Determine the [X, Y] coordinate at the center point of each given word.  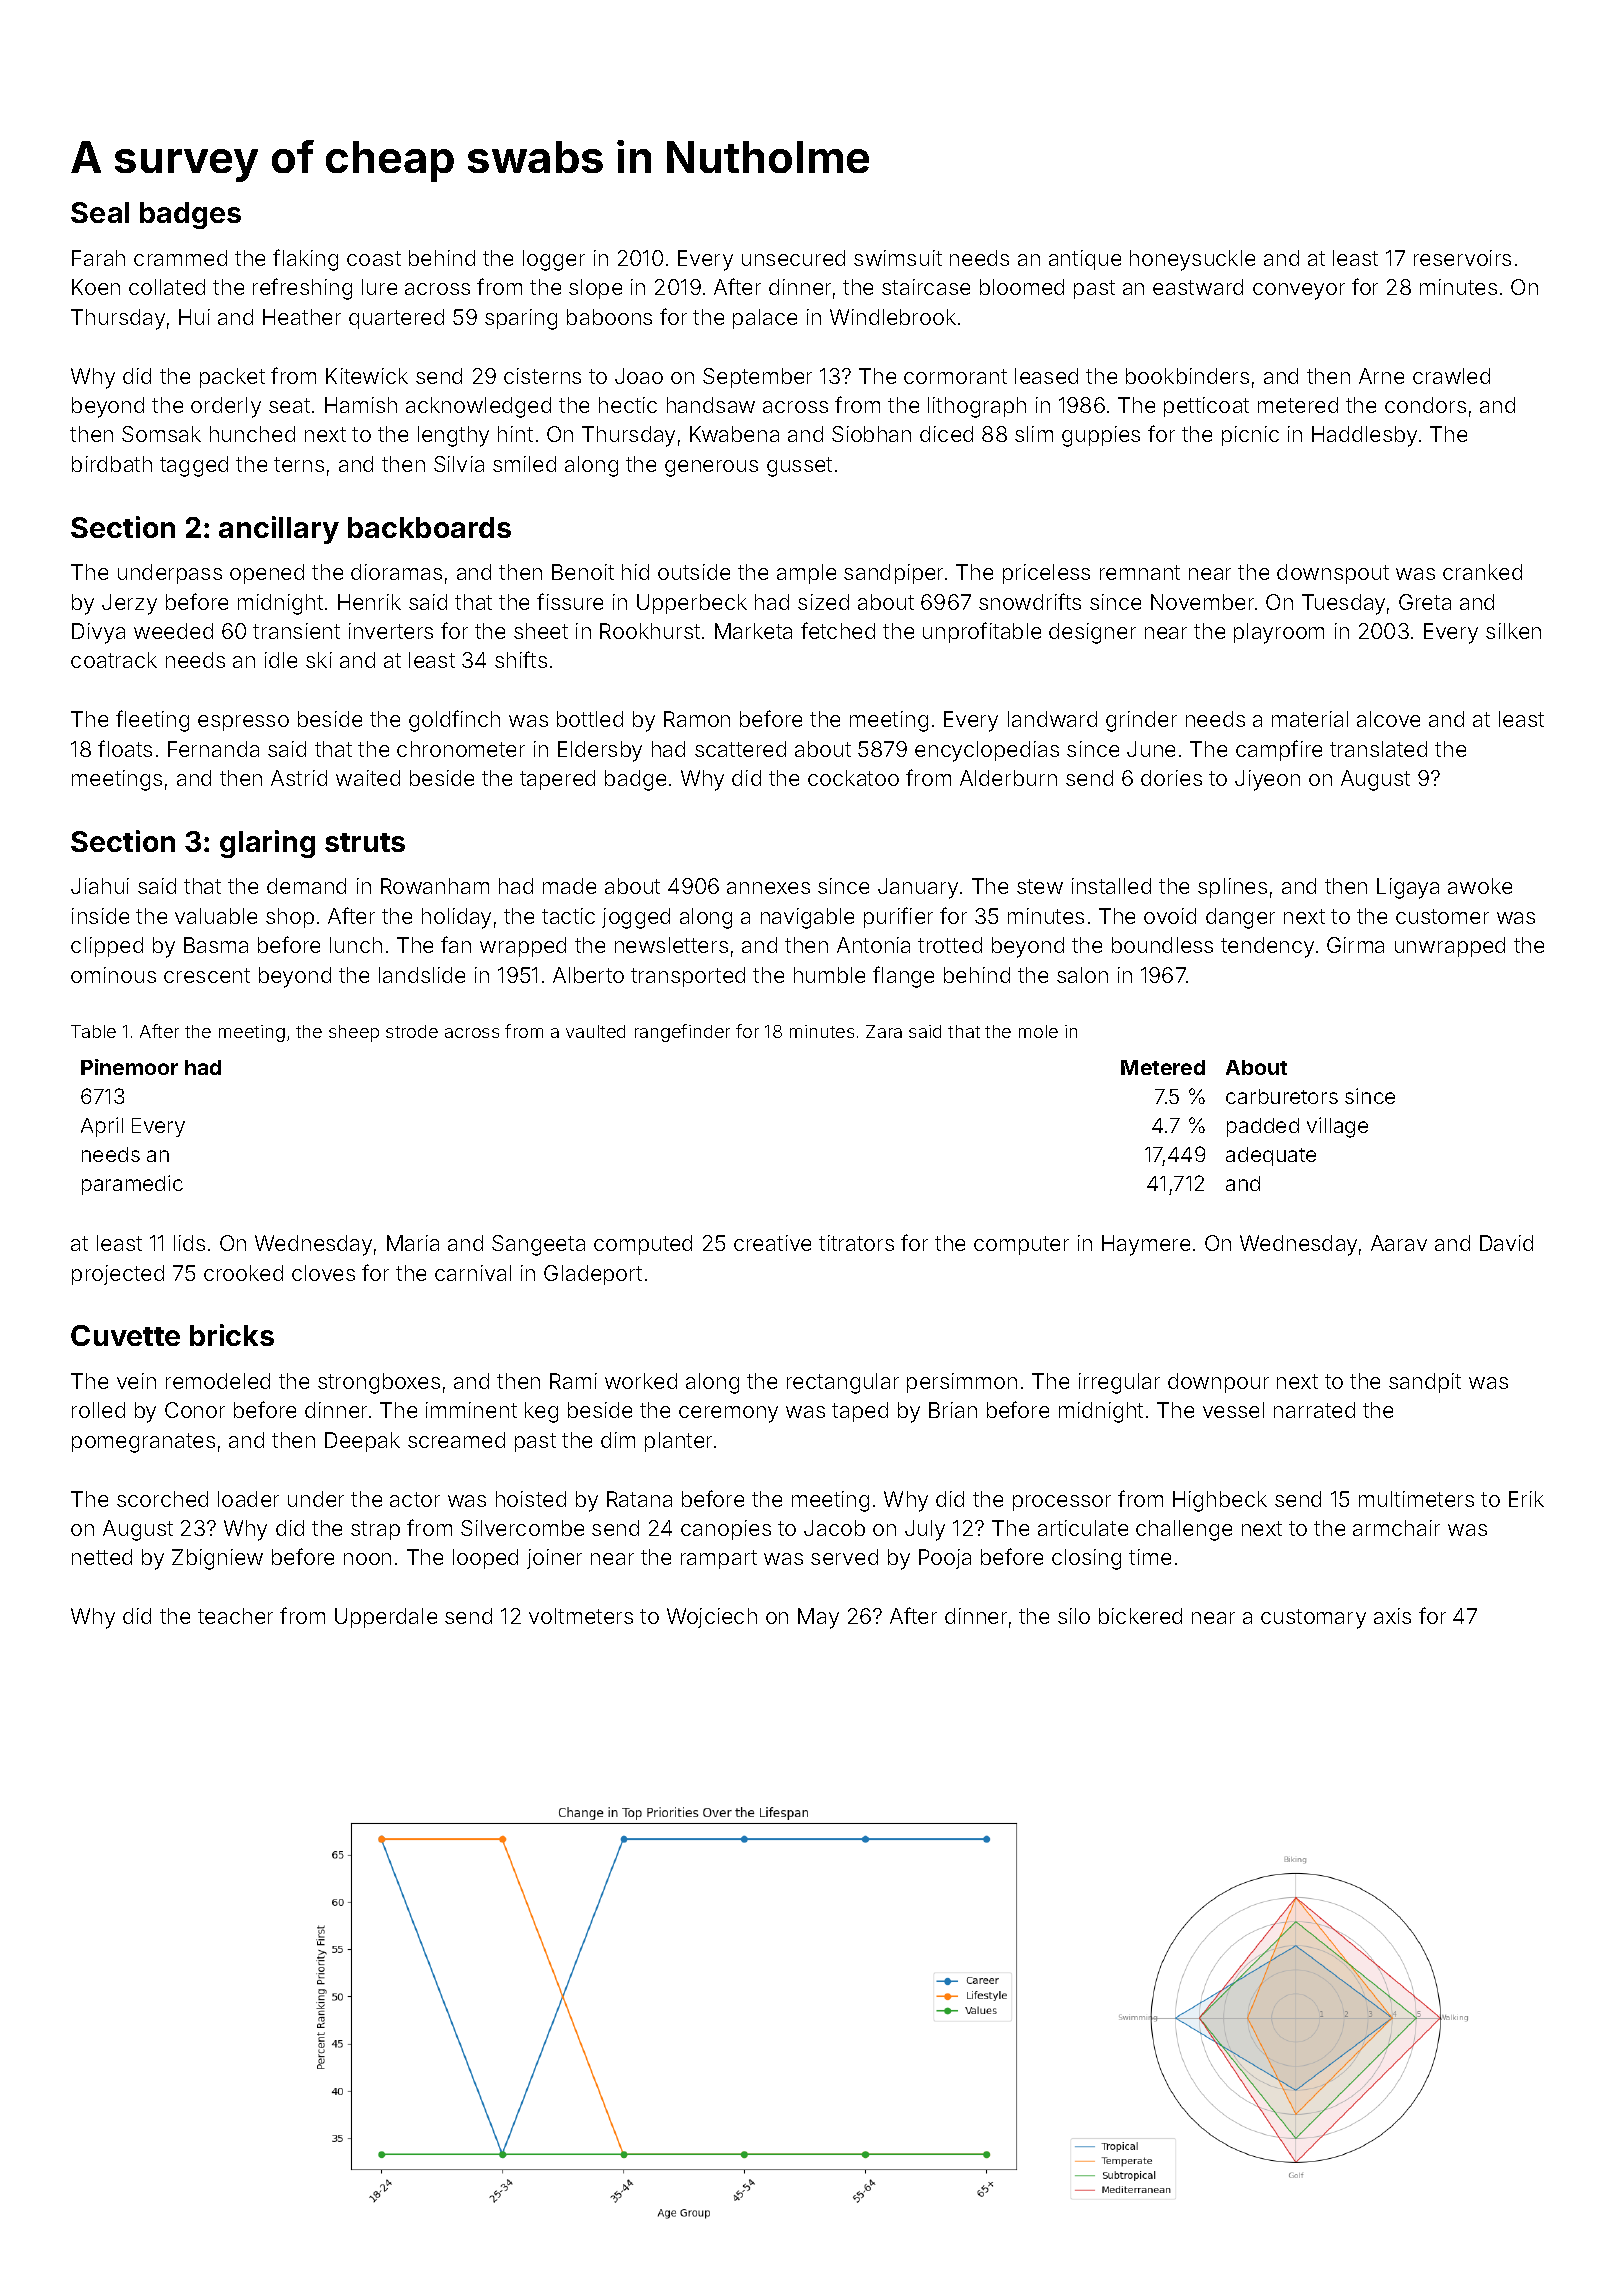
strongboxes [379, 1383]
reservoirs [1462, 258]
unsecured [793, 258]
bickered [1140, 1616]
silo [1074, 1616]
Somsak [161, 434]
